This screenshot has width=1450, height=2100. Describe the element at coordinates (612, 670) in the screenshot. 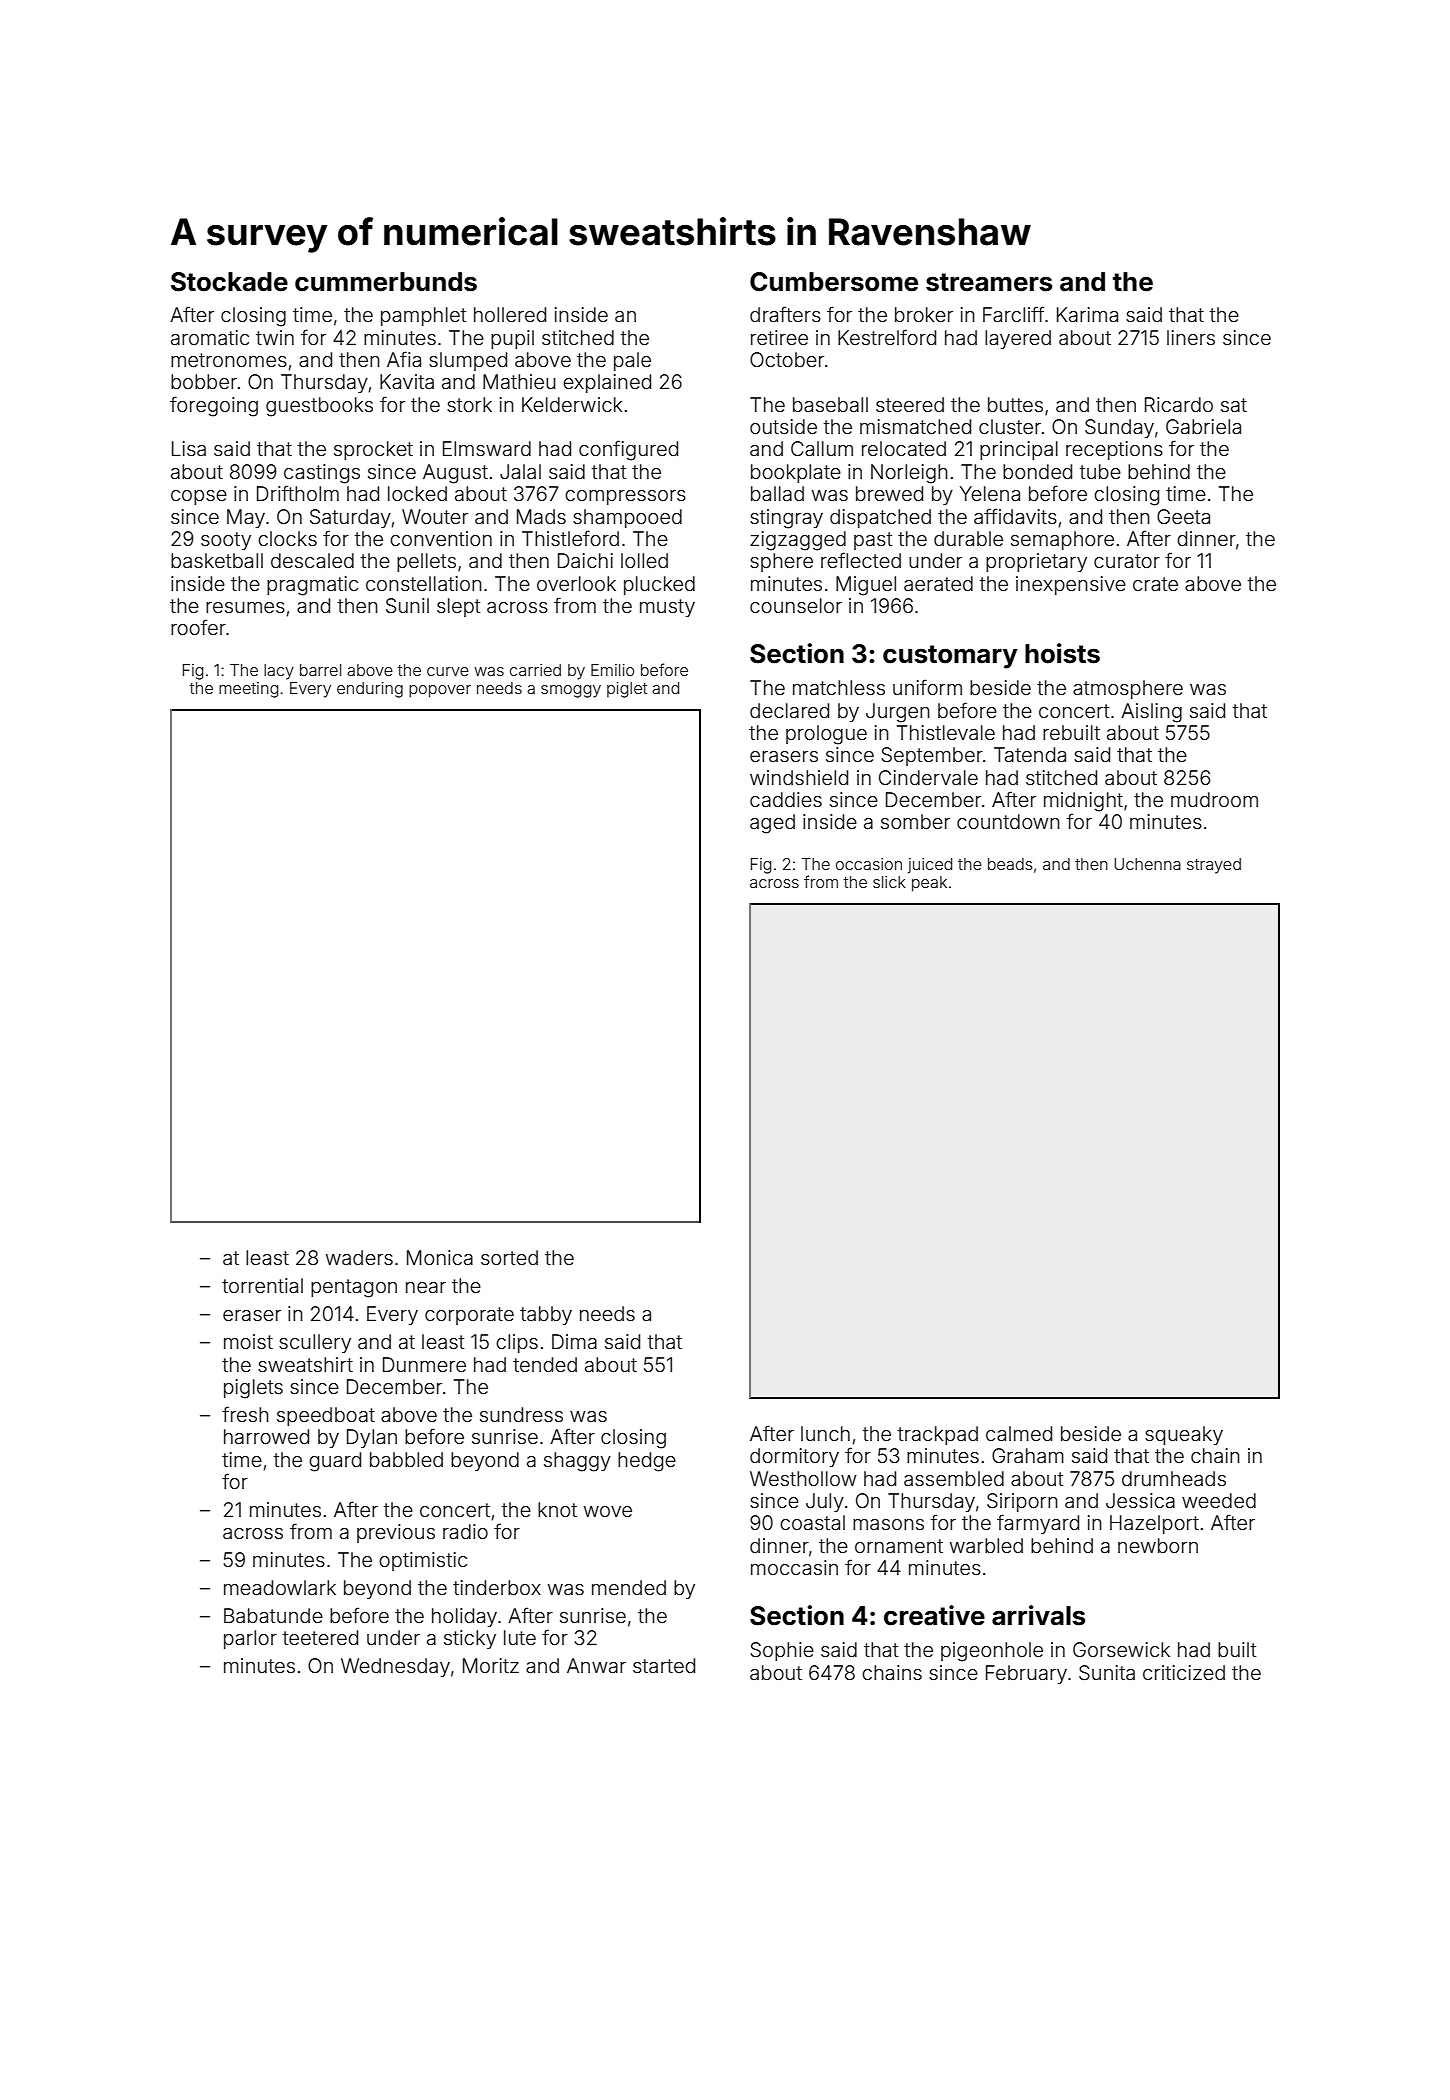

I see `Emilio` at that location.
